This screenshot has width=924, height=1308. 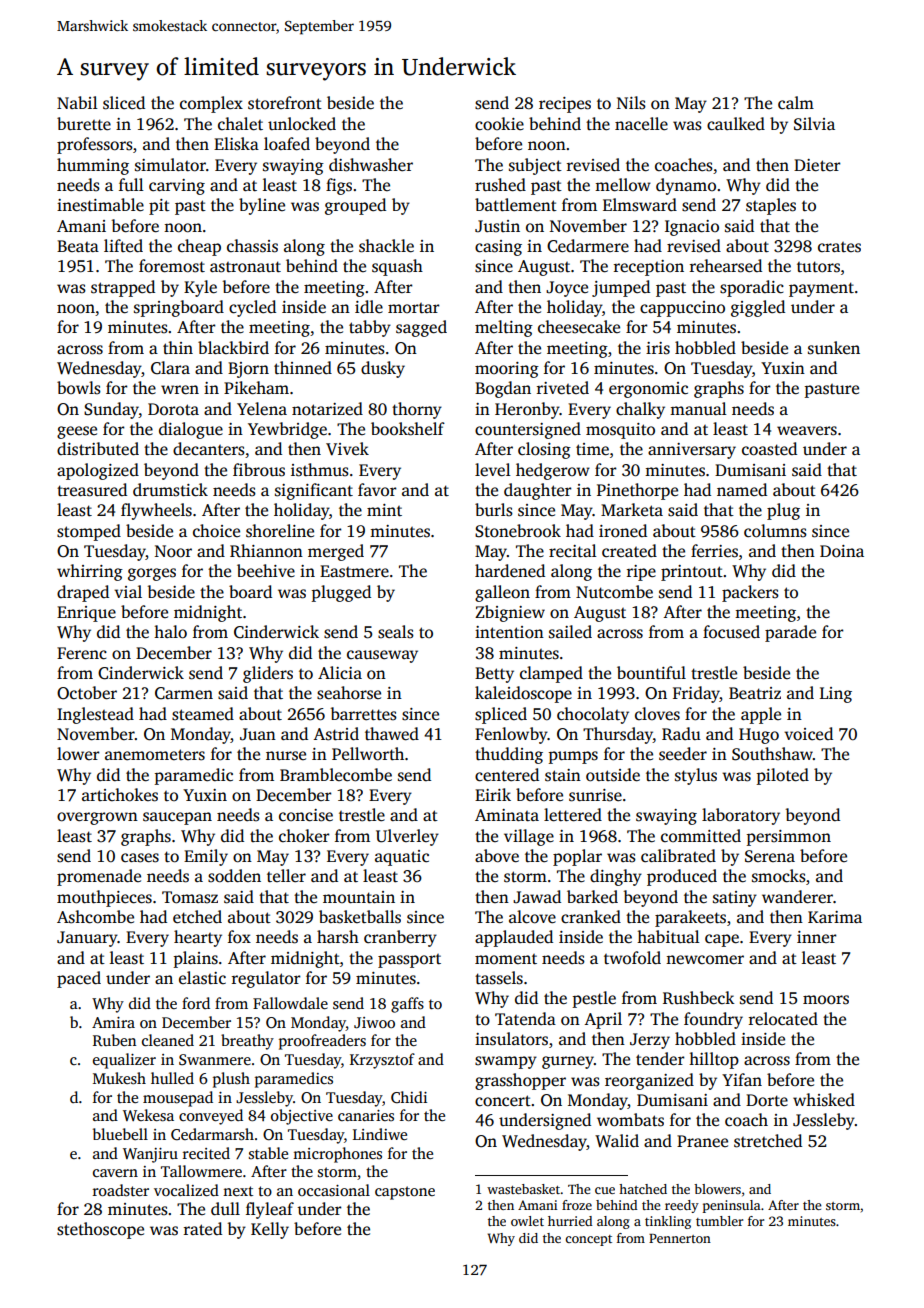 What do you see at coordinates (338, 937) in the screenshot?
I see `harsh` at bounding box center [338, 937].
